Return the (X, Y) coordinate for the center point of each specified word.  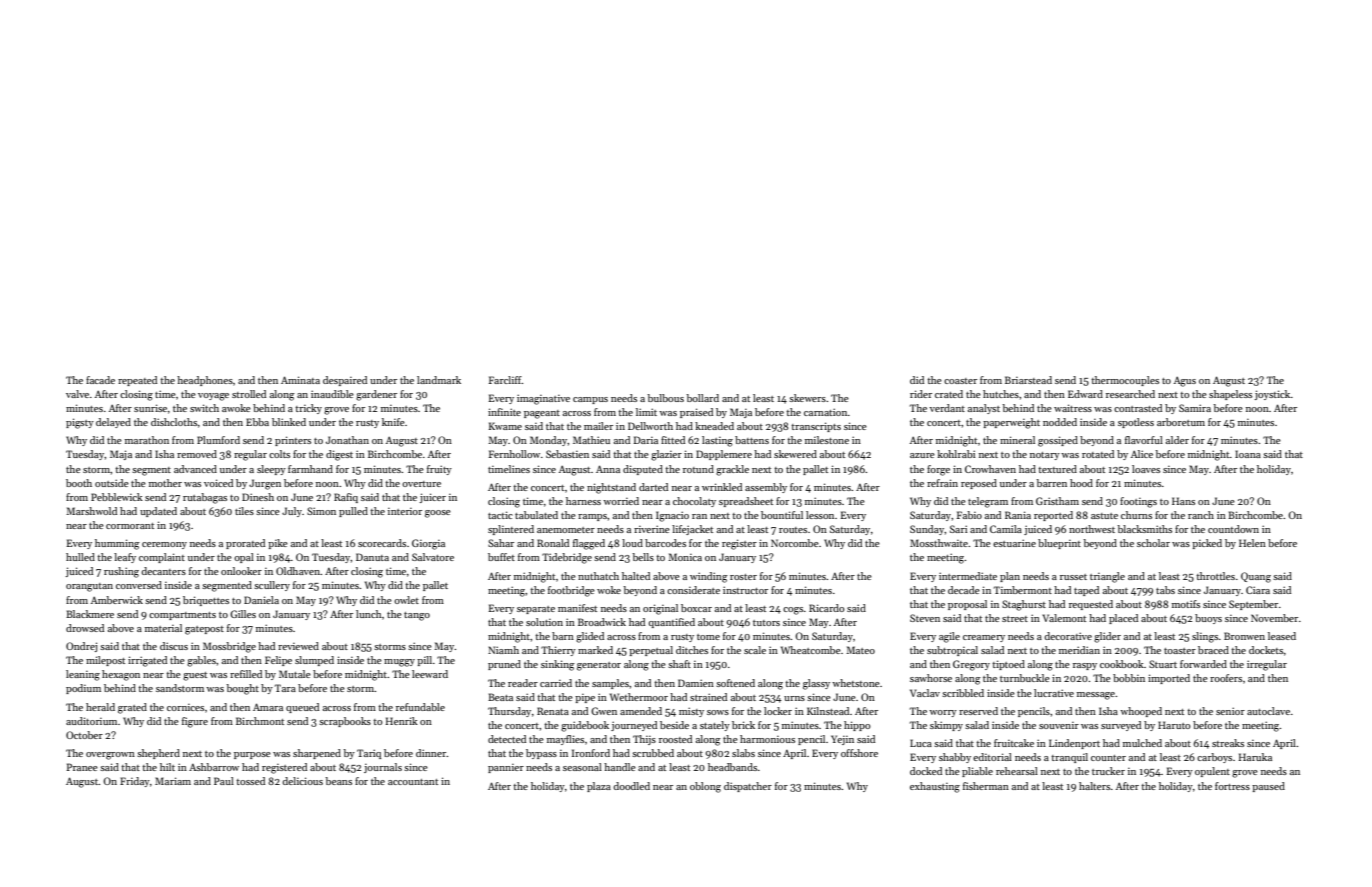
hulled (80, 557)
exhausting (935, 787)
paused (1268, 787)
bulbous (665, 398)
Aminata (300, 380)
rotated (1098, 454)
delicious (302, 781)
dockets (1266, 650)
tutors (766, 623)
